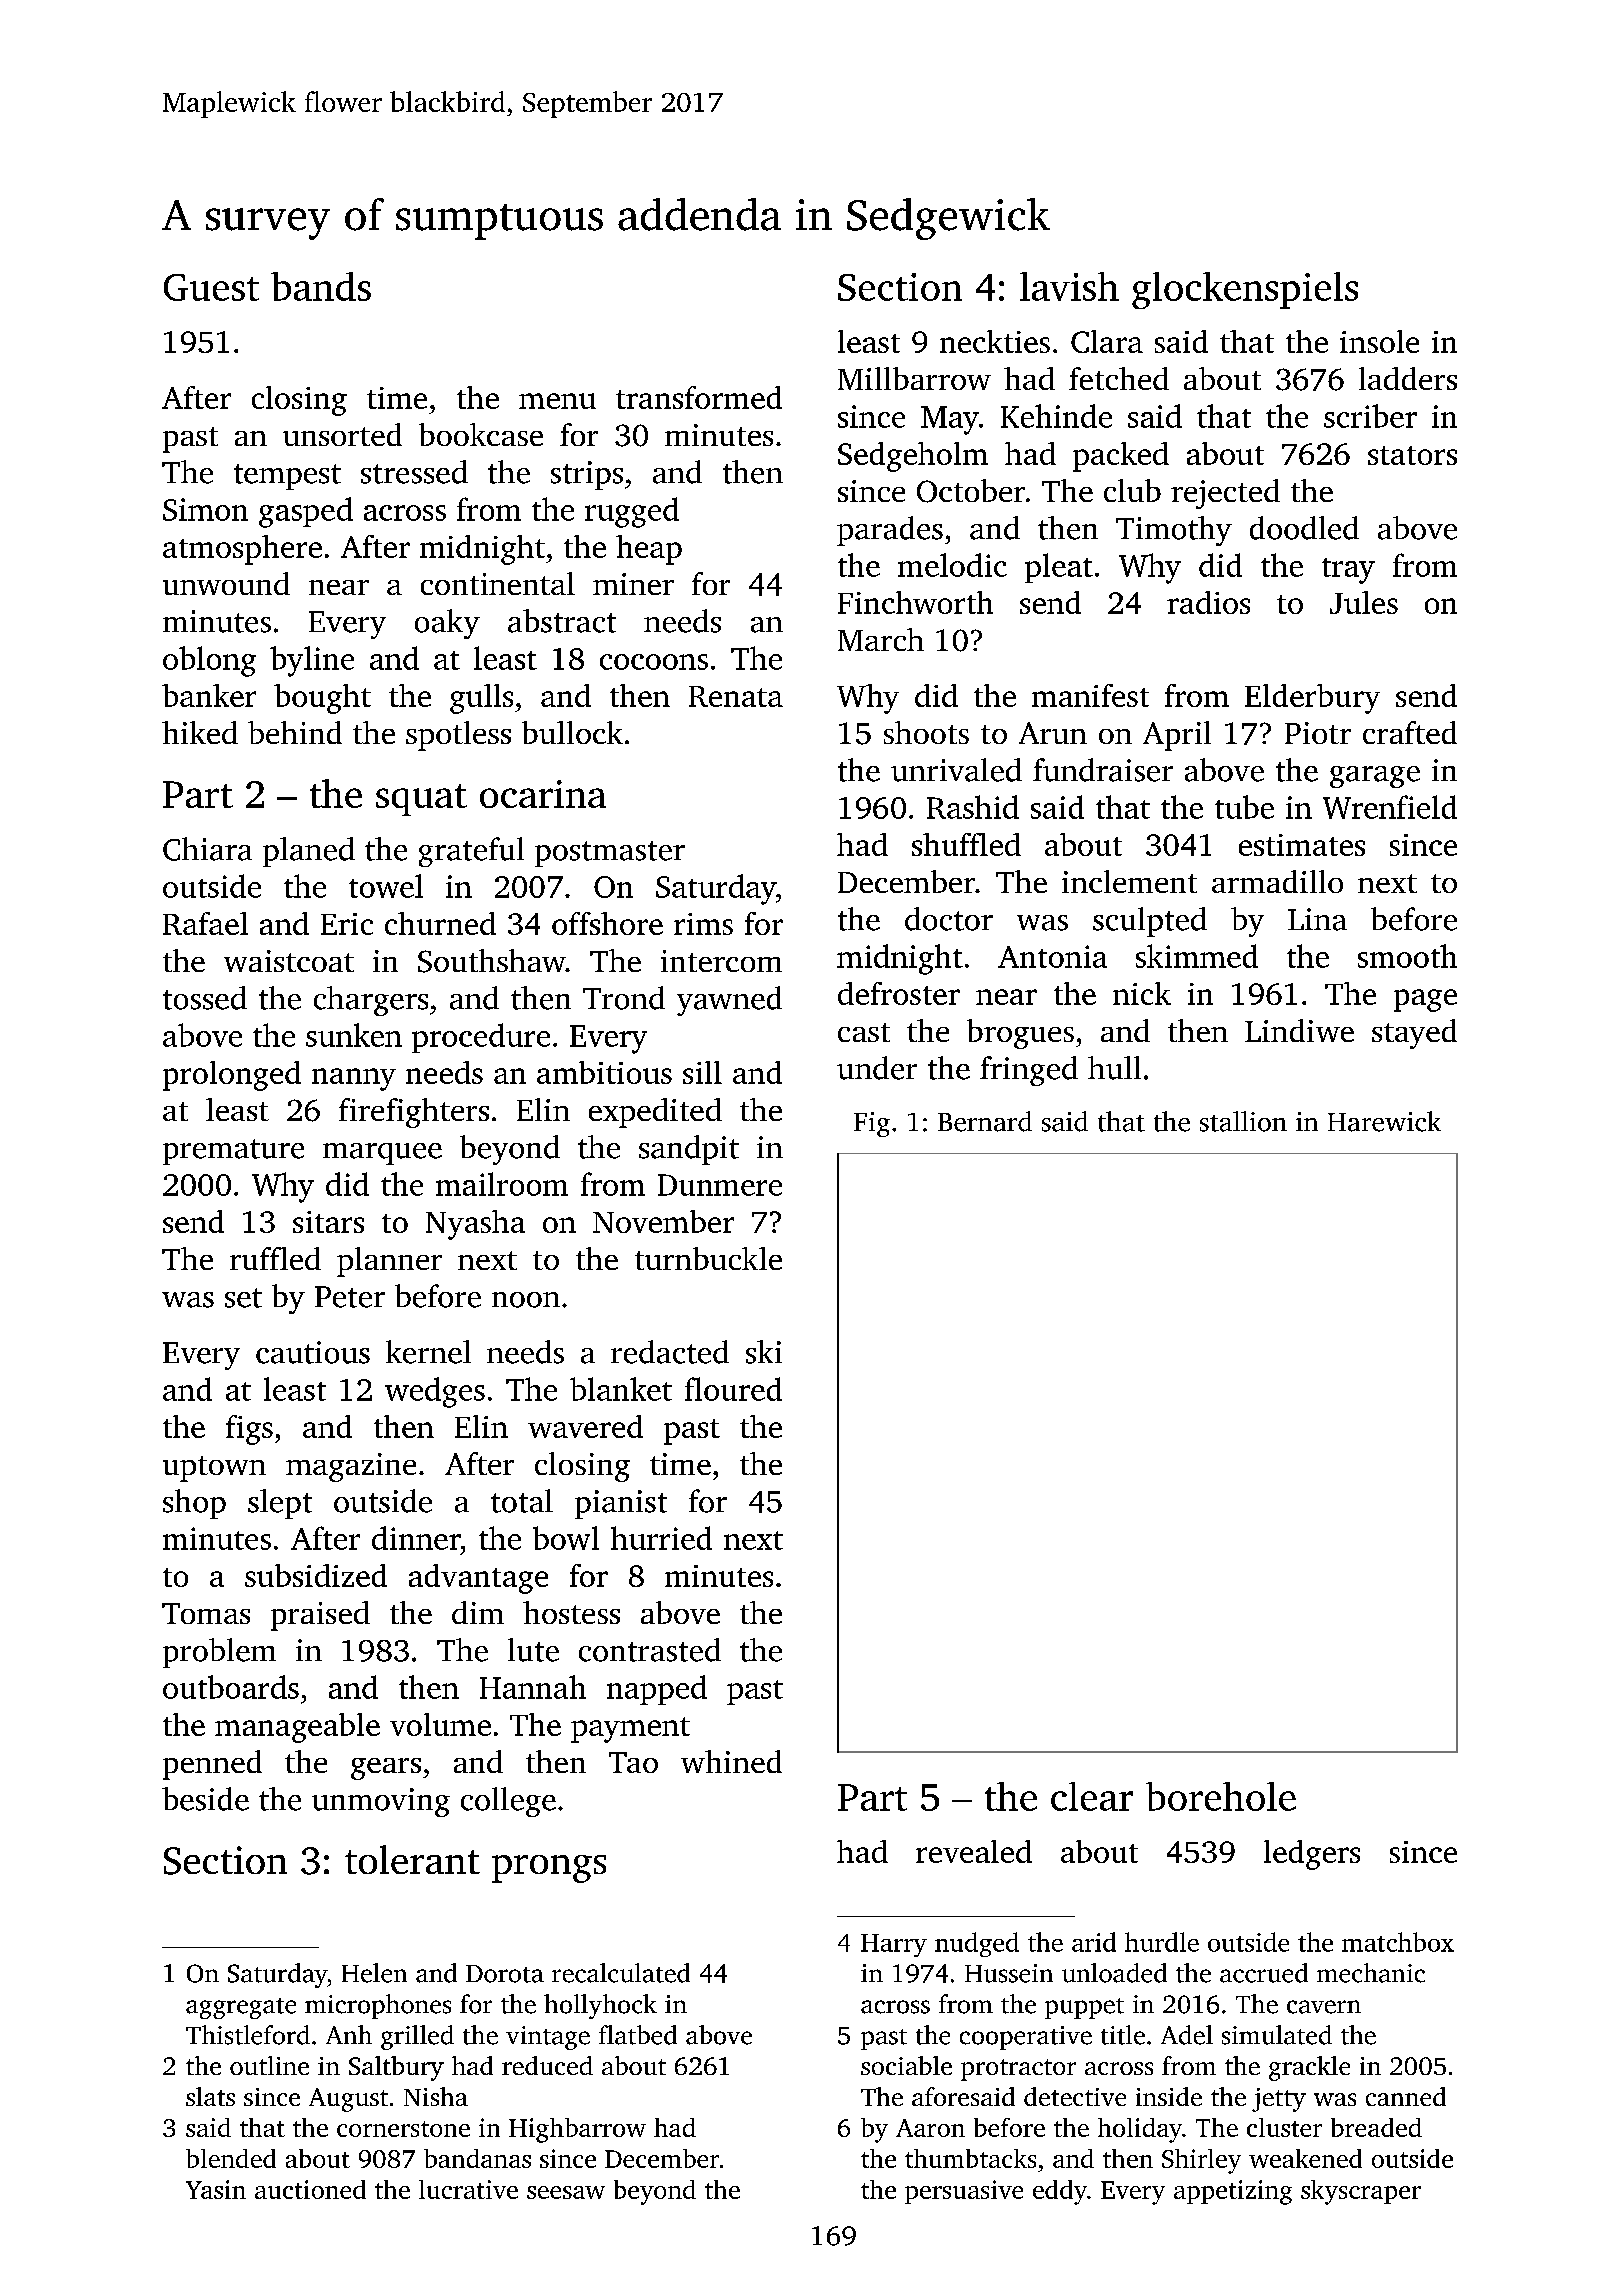 The width and height of the image is (1620, 2292). What do you see at coordinates (416, 1538) in the image?
I see `dinner` at bounding box center [416, 1538].
